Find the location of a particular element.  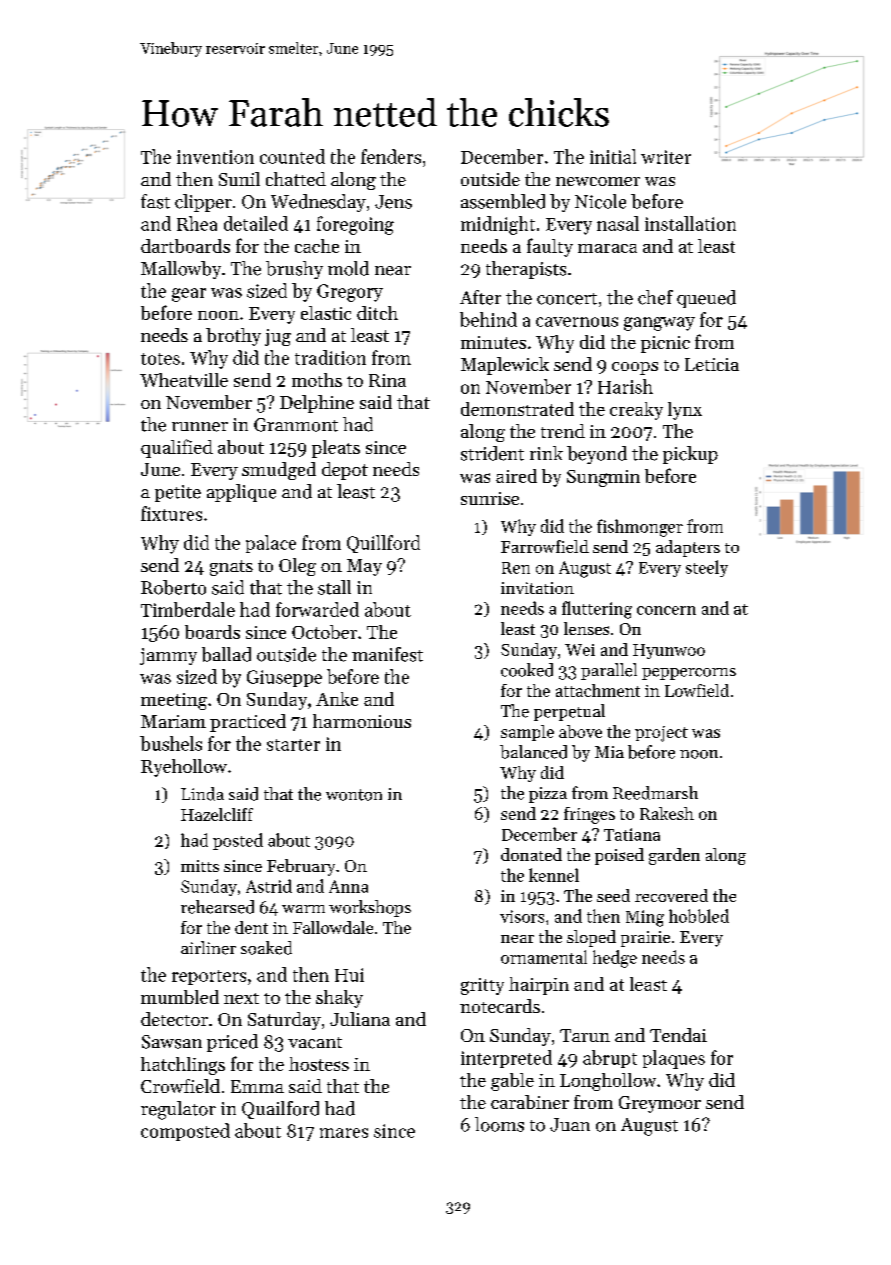

practiced is located at coordinates (248, 723).
